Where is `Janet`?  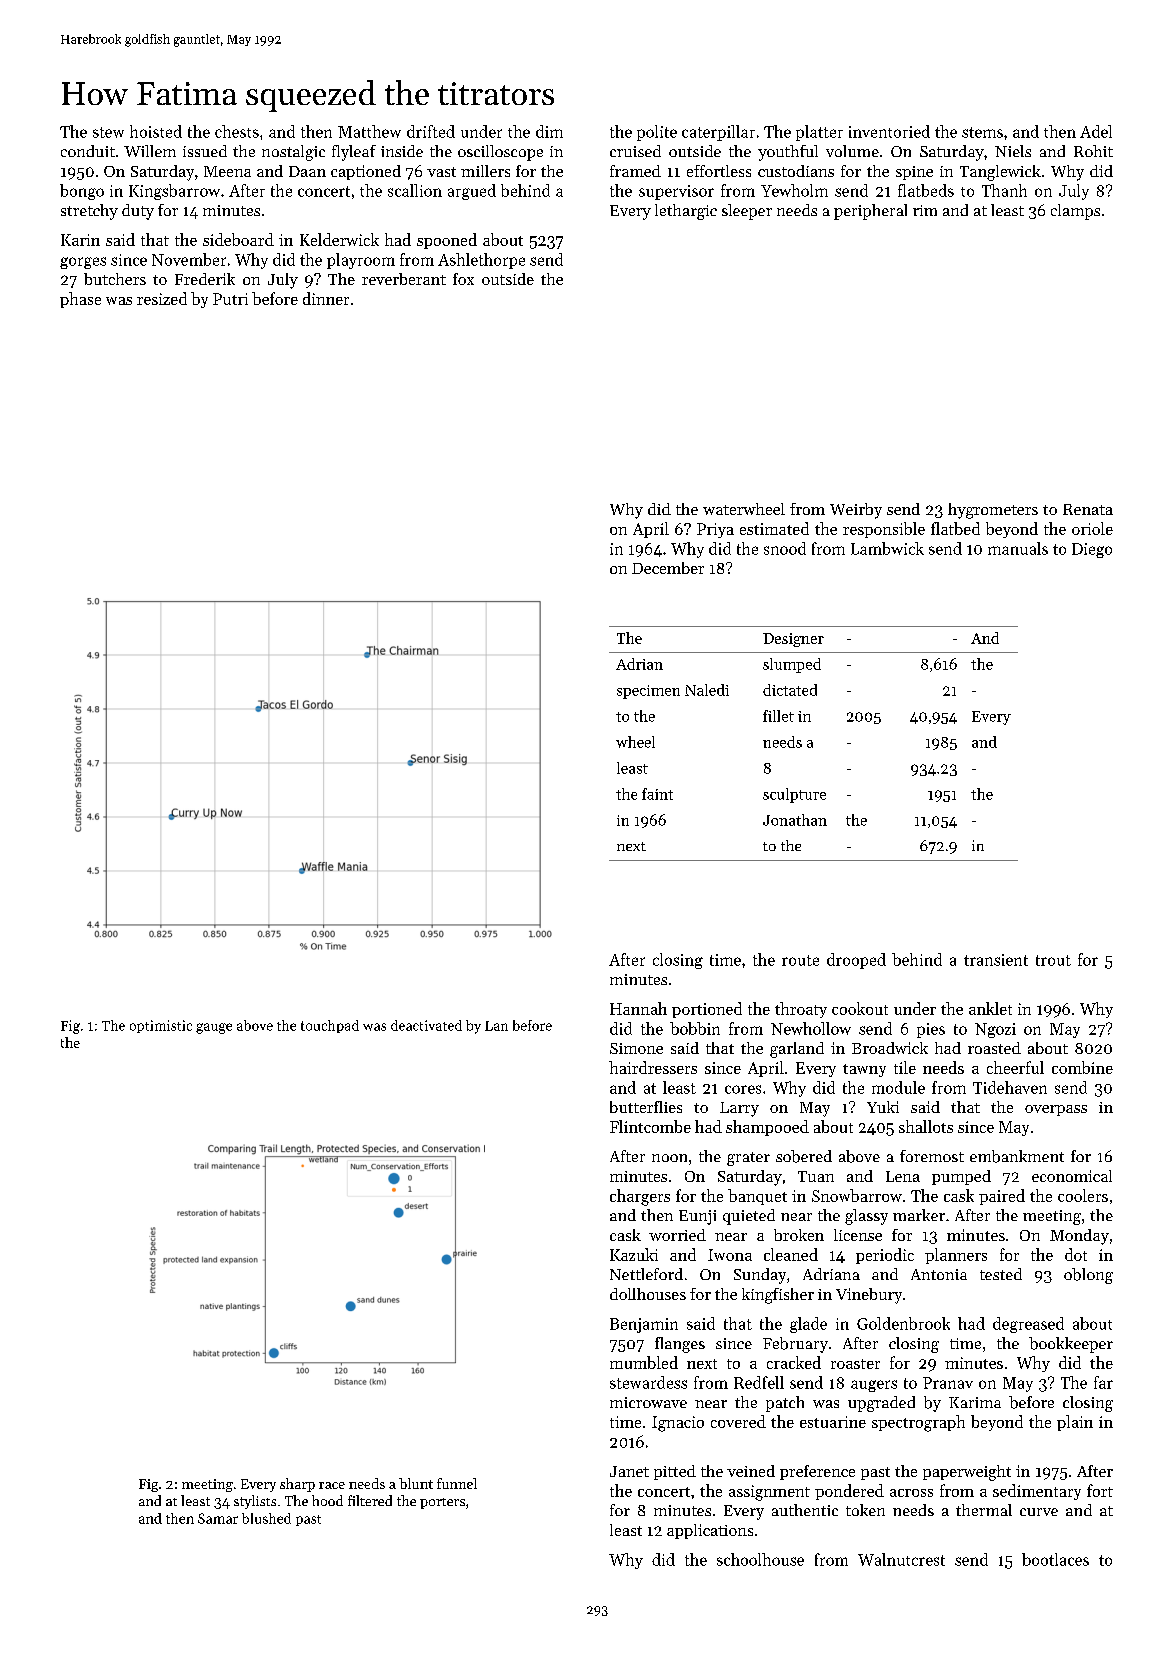
Janet is located at coordinates (629, 1471).
